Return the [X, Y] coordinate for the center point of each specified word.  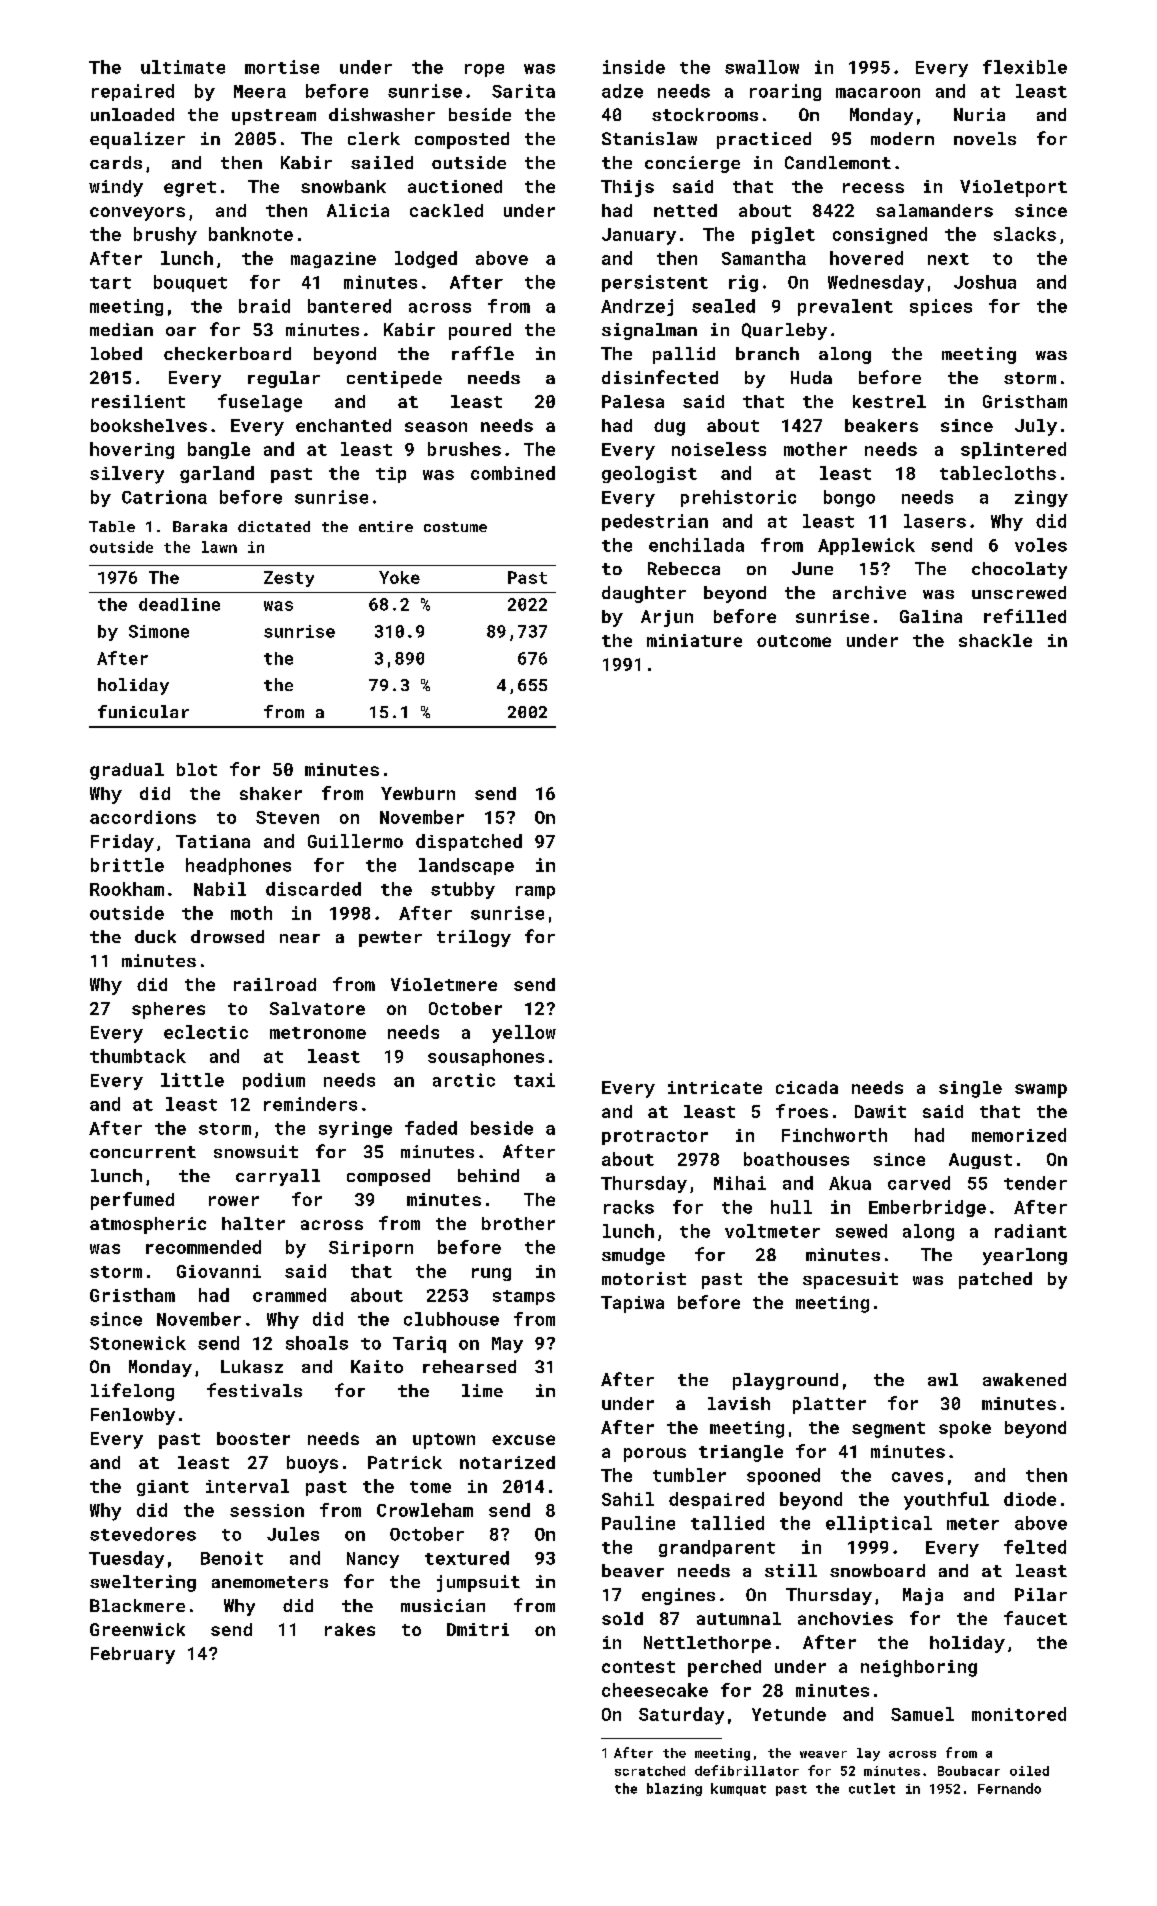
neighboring [919, 1668]
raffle [483, 353]
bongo [849, 498]
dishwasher [382, 114]
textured [467, 1558]
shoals [317, 1343]
